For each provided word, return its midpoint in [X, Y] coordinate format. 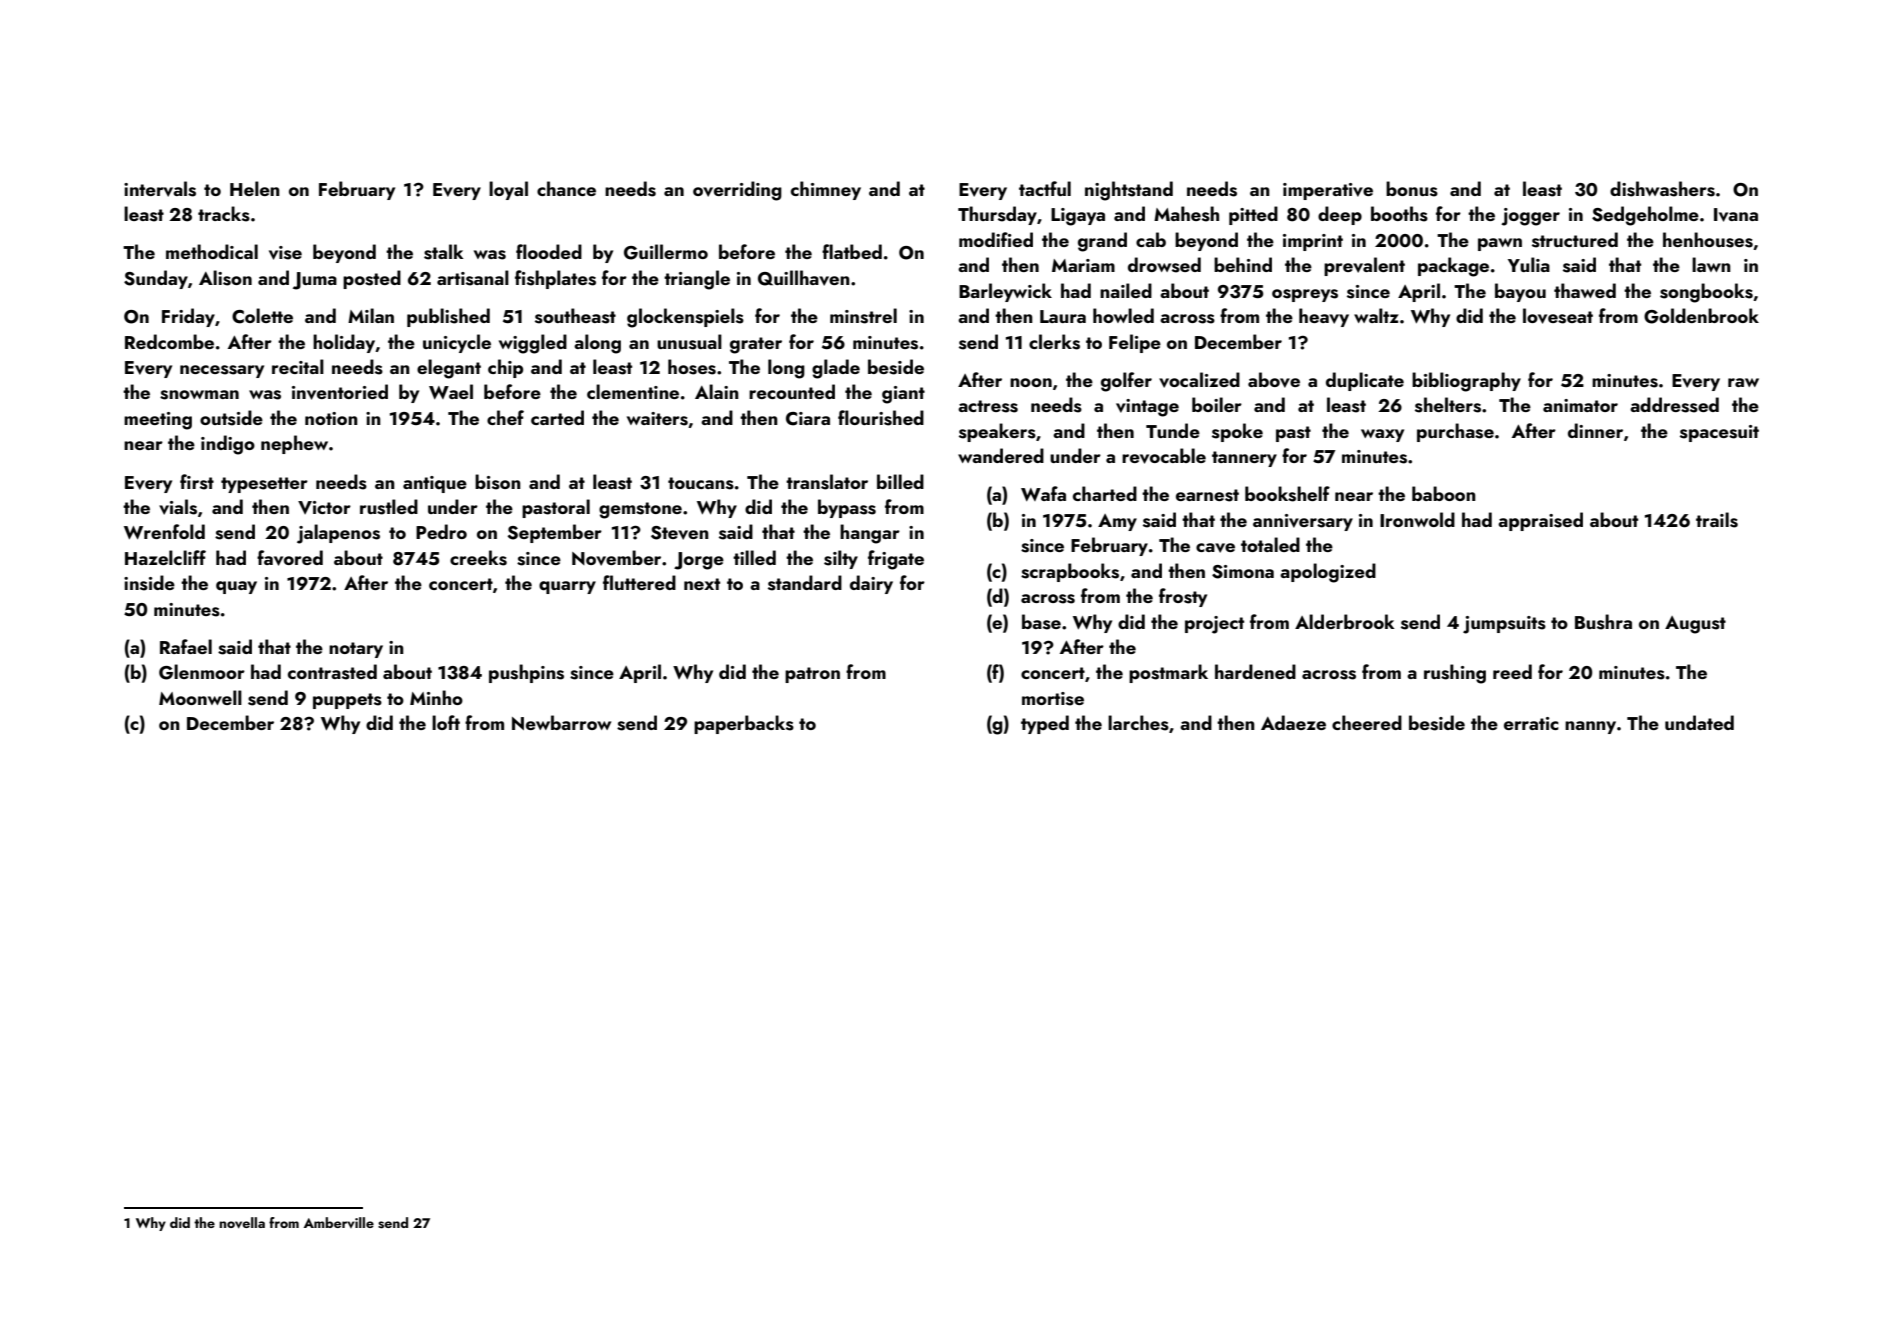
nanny [1590, 727]
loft [446, 722]
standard [805, 583]
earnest [1207, 495]
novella [242, 1223]
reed [1512, 671]
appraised [1540, 521]
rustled [389, 507]
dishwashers [1662, 189]
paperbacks [744, 724]
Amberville [339, 1222]
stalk [443, 252]
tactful [1045, 188]
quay [236, 587]
